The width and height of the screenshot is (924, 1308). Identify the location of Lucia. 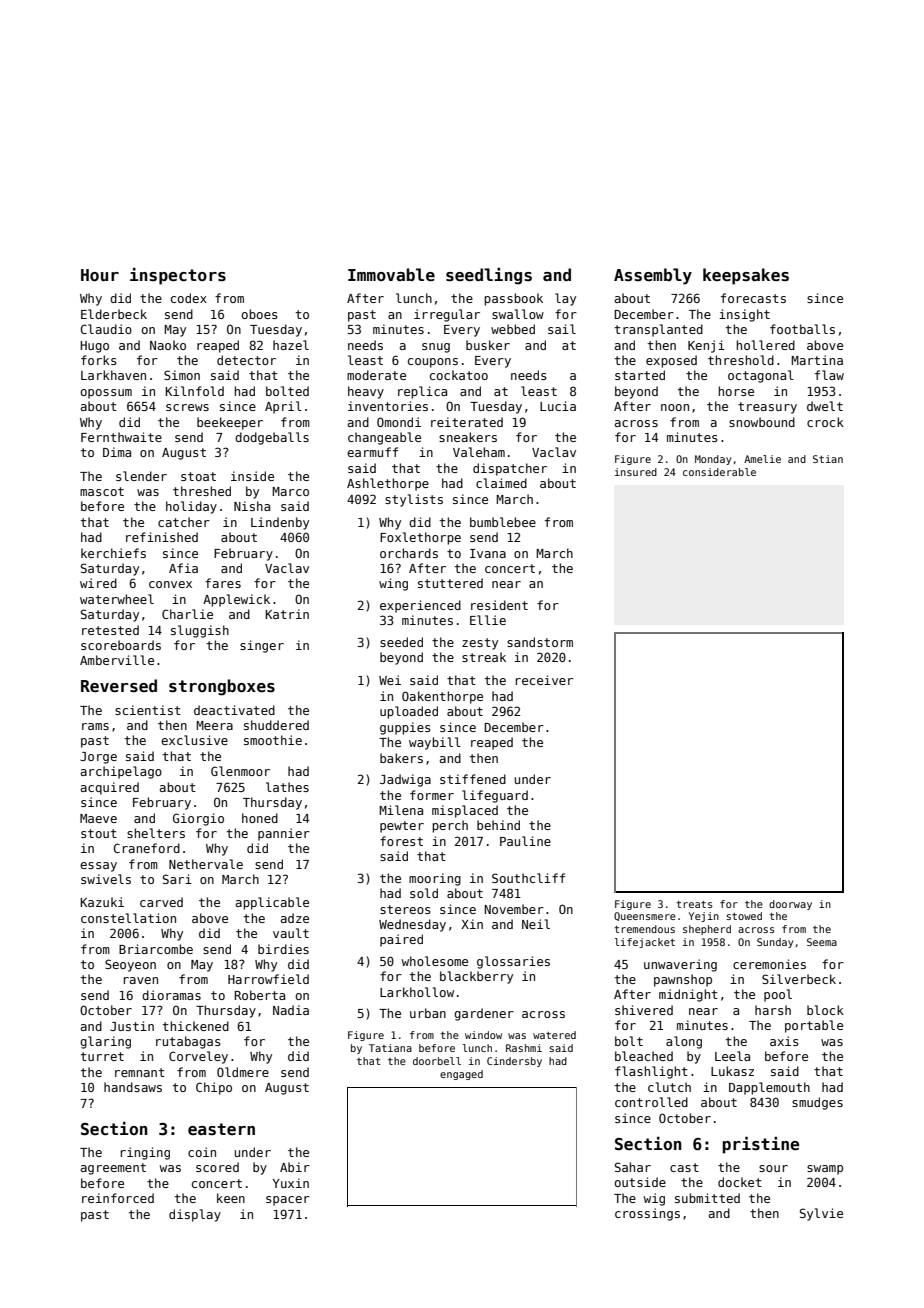
(558, 406).
